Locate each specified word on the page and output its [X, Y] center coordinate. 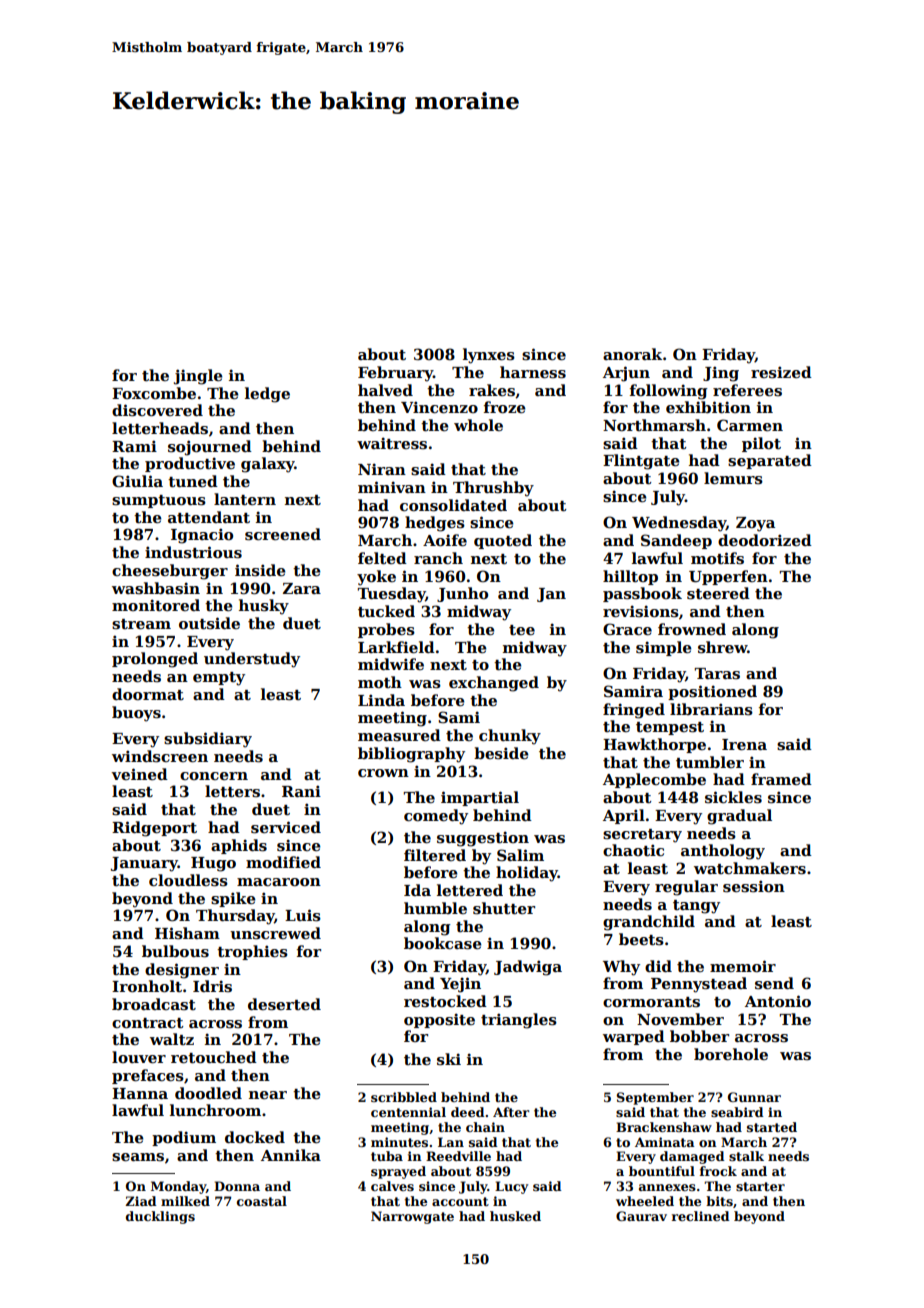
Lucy [511, 1187]
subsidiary [208, 740]
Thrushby [493, 489]
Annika [291, 1155]
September [655, 1098]
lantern [245, 499]
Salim [520, 855]
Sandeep [676, 541]
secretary [642, 836]
